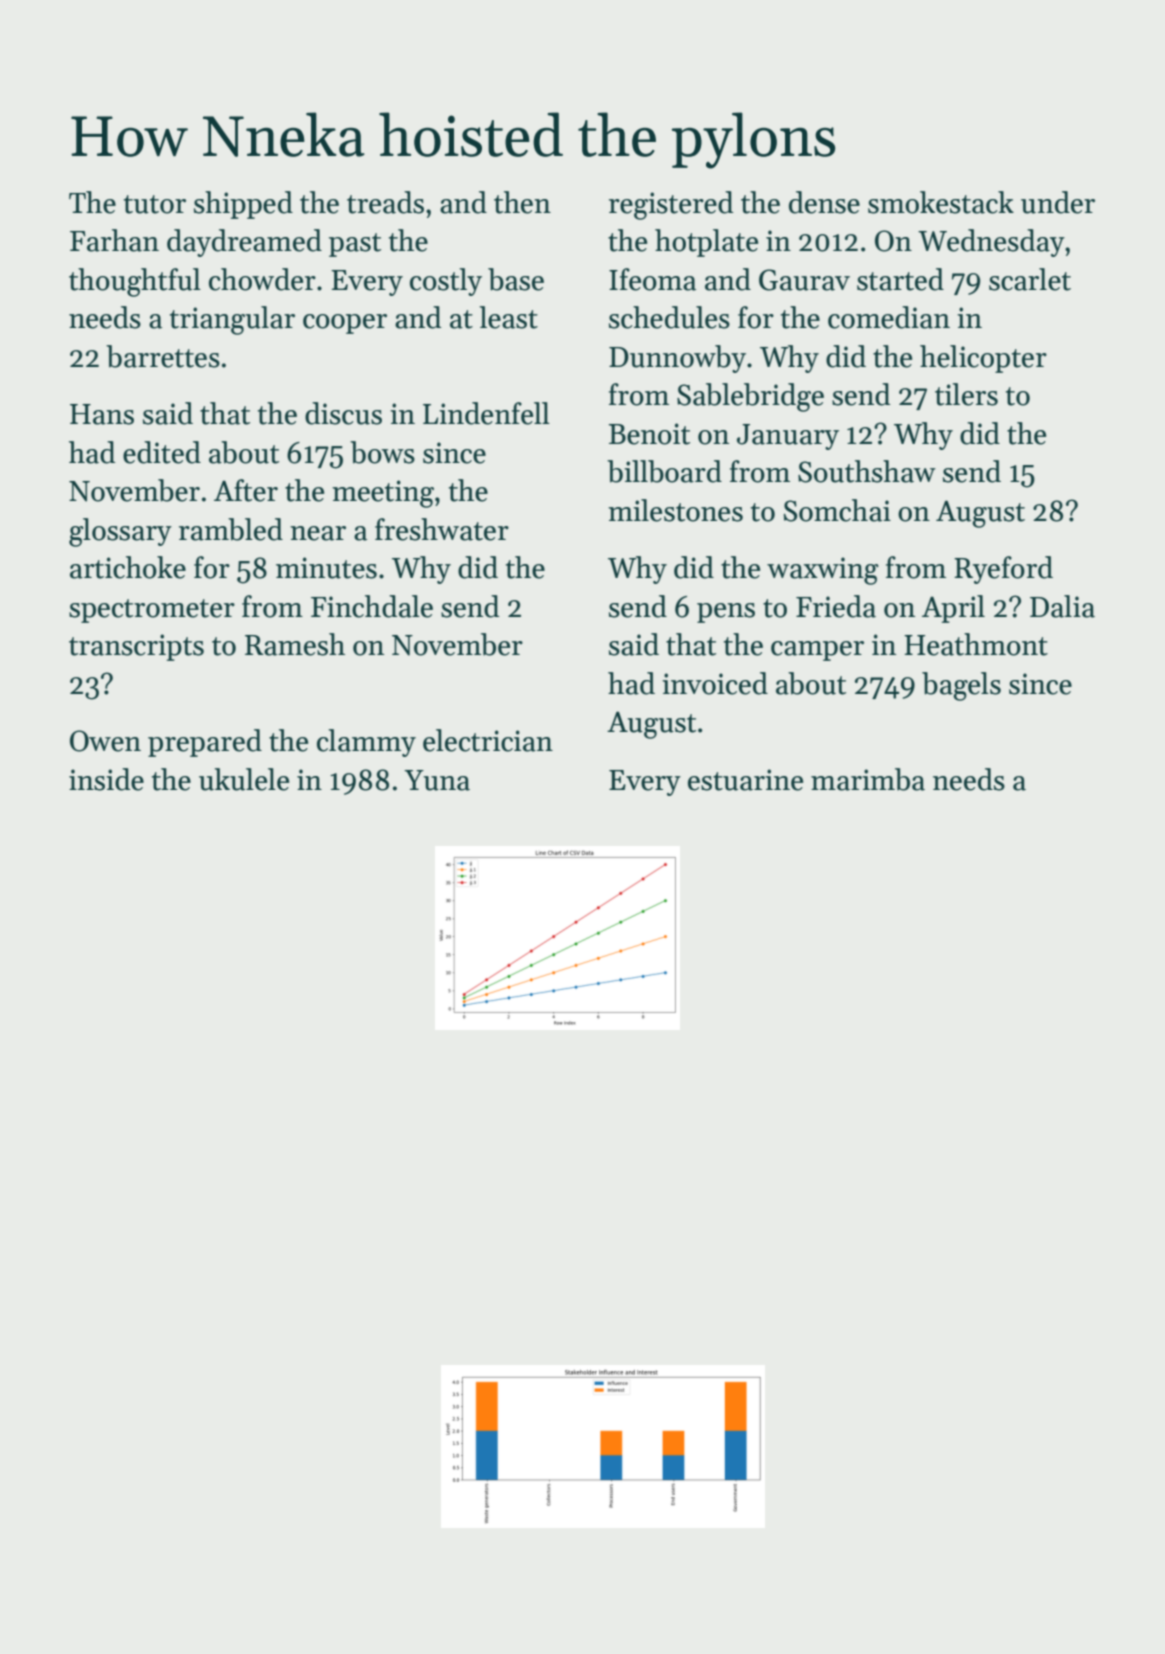 This screenshot has width=1165, height=1654. Describe the element at coordinates (244, 779) in the screenshot. I see `ukulele` at that location.
